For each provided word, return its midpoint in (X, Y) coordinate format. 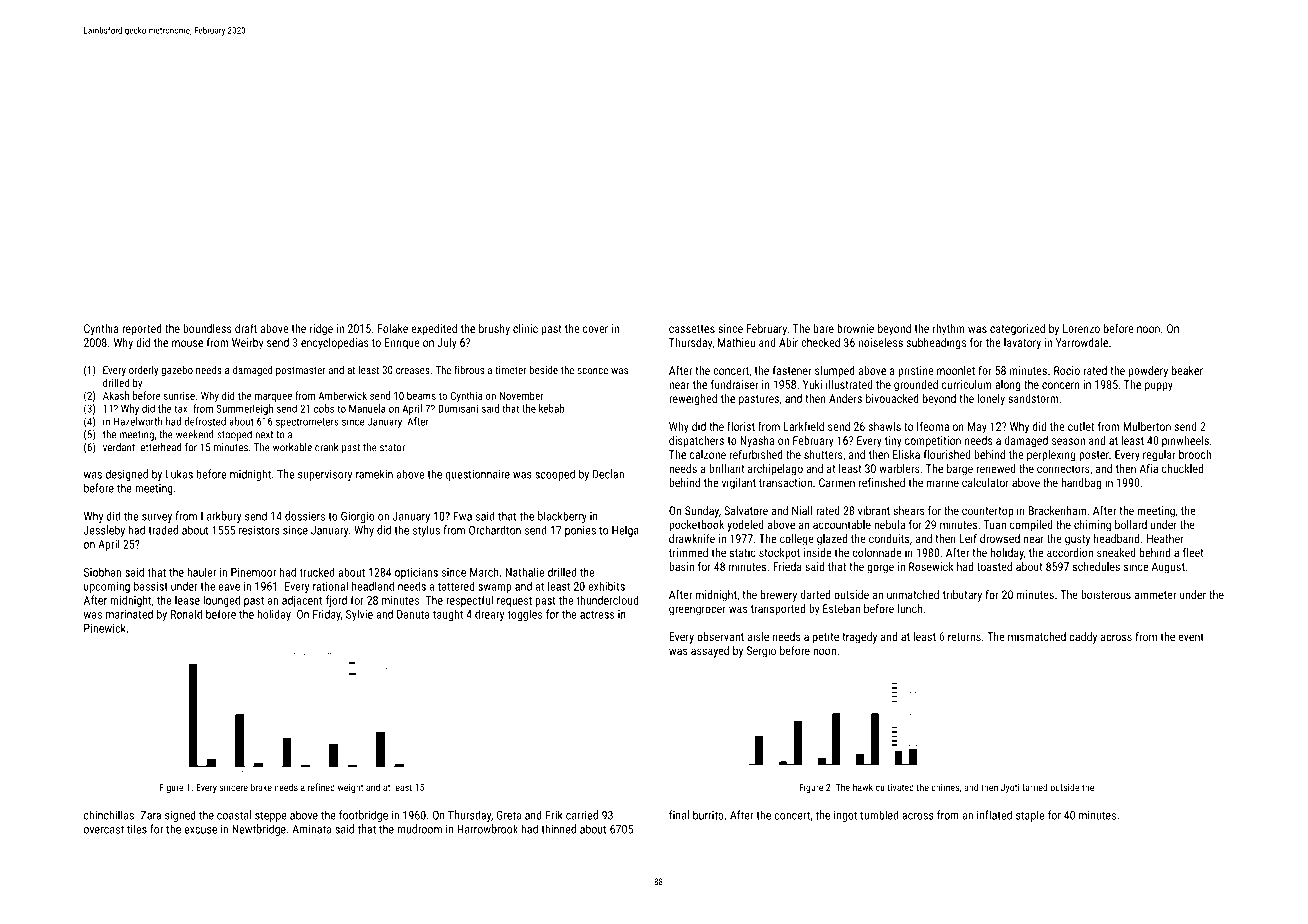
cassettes (692, 329)
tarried (1035, 787)
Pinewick (105, 628)
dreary (489, 615)
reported (142, 330)
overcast (104, 829)
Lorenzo (1081, 328)
